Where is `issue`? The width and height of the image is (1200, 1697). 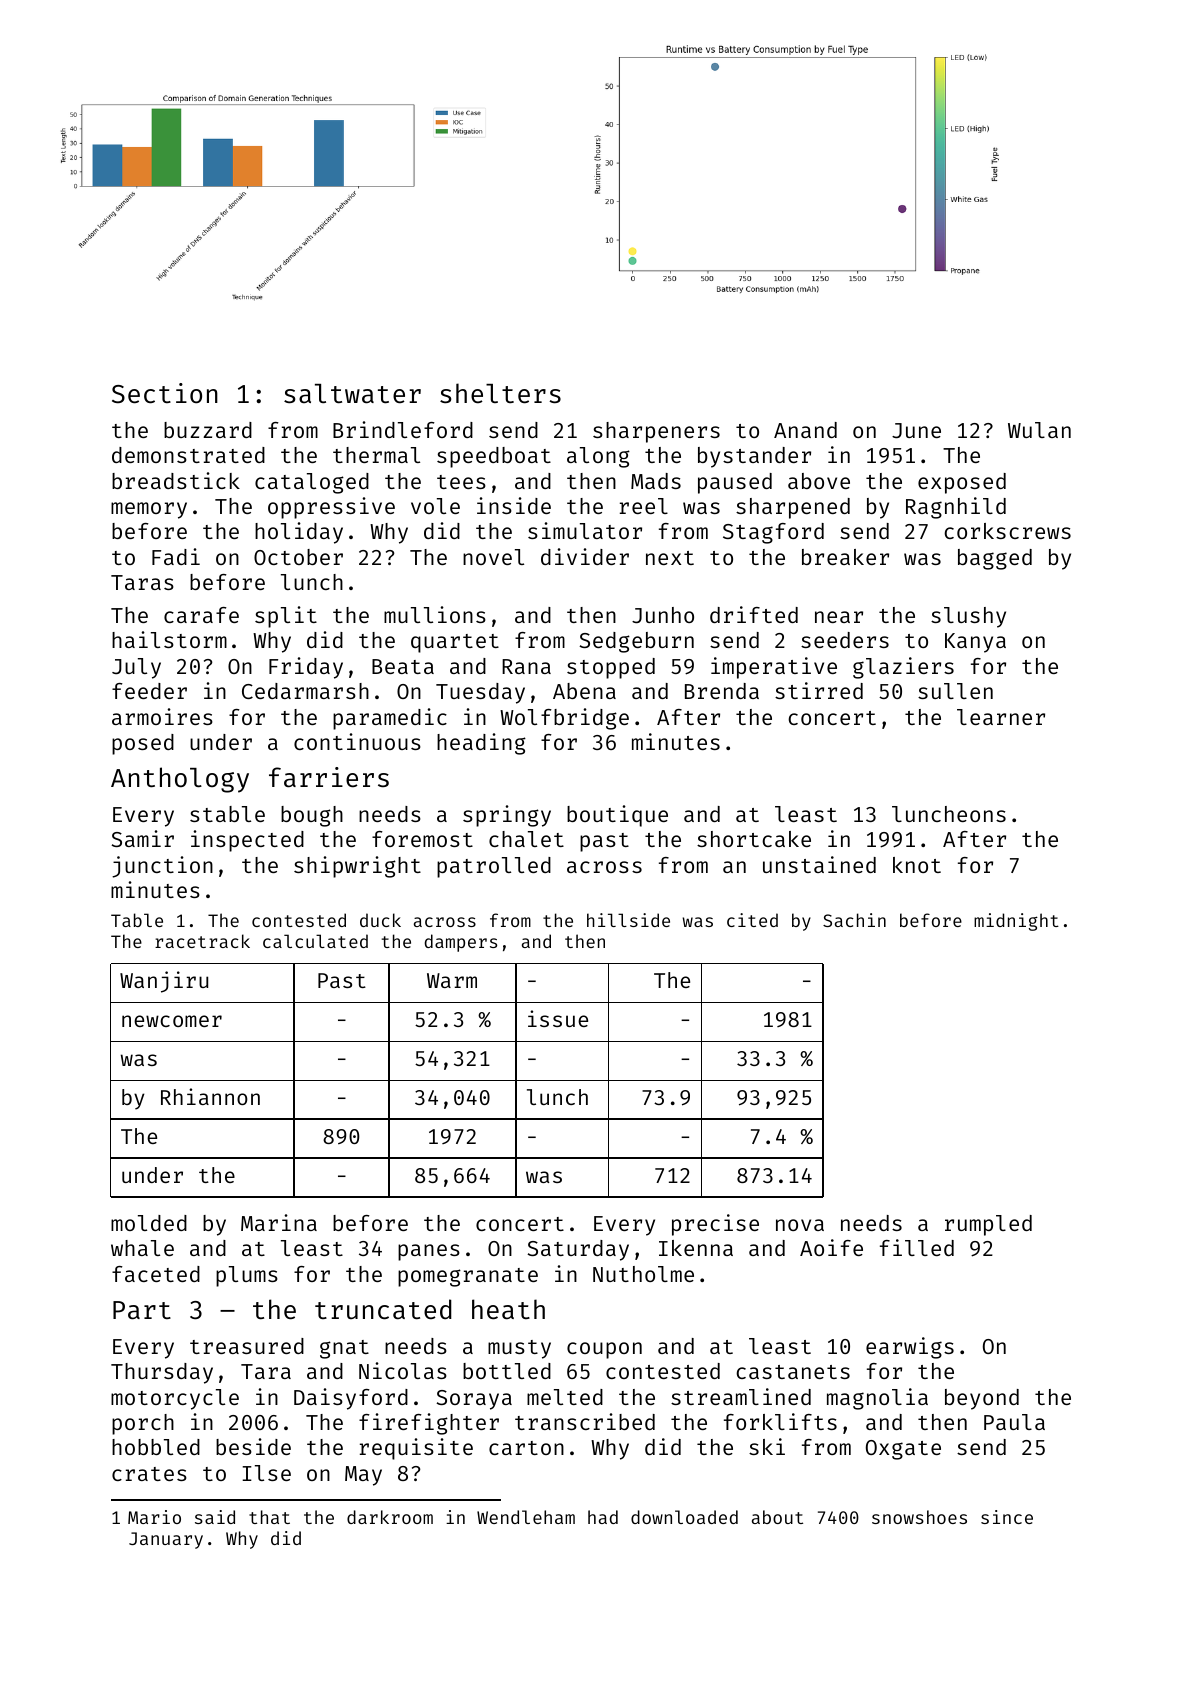 issue is located at coordinates (558, 1018).
